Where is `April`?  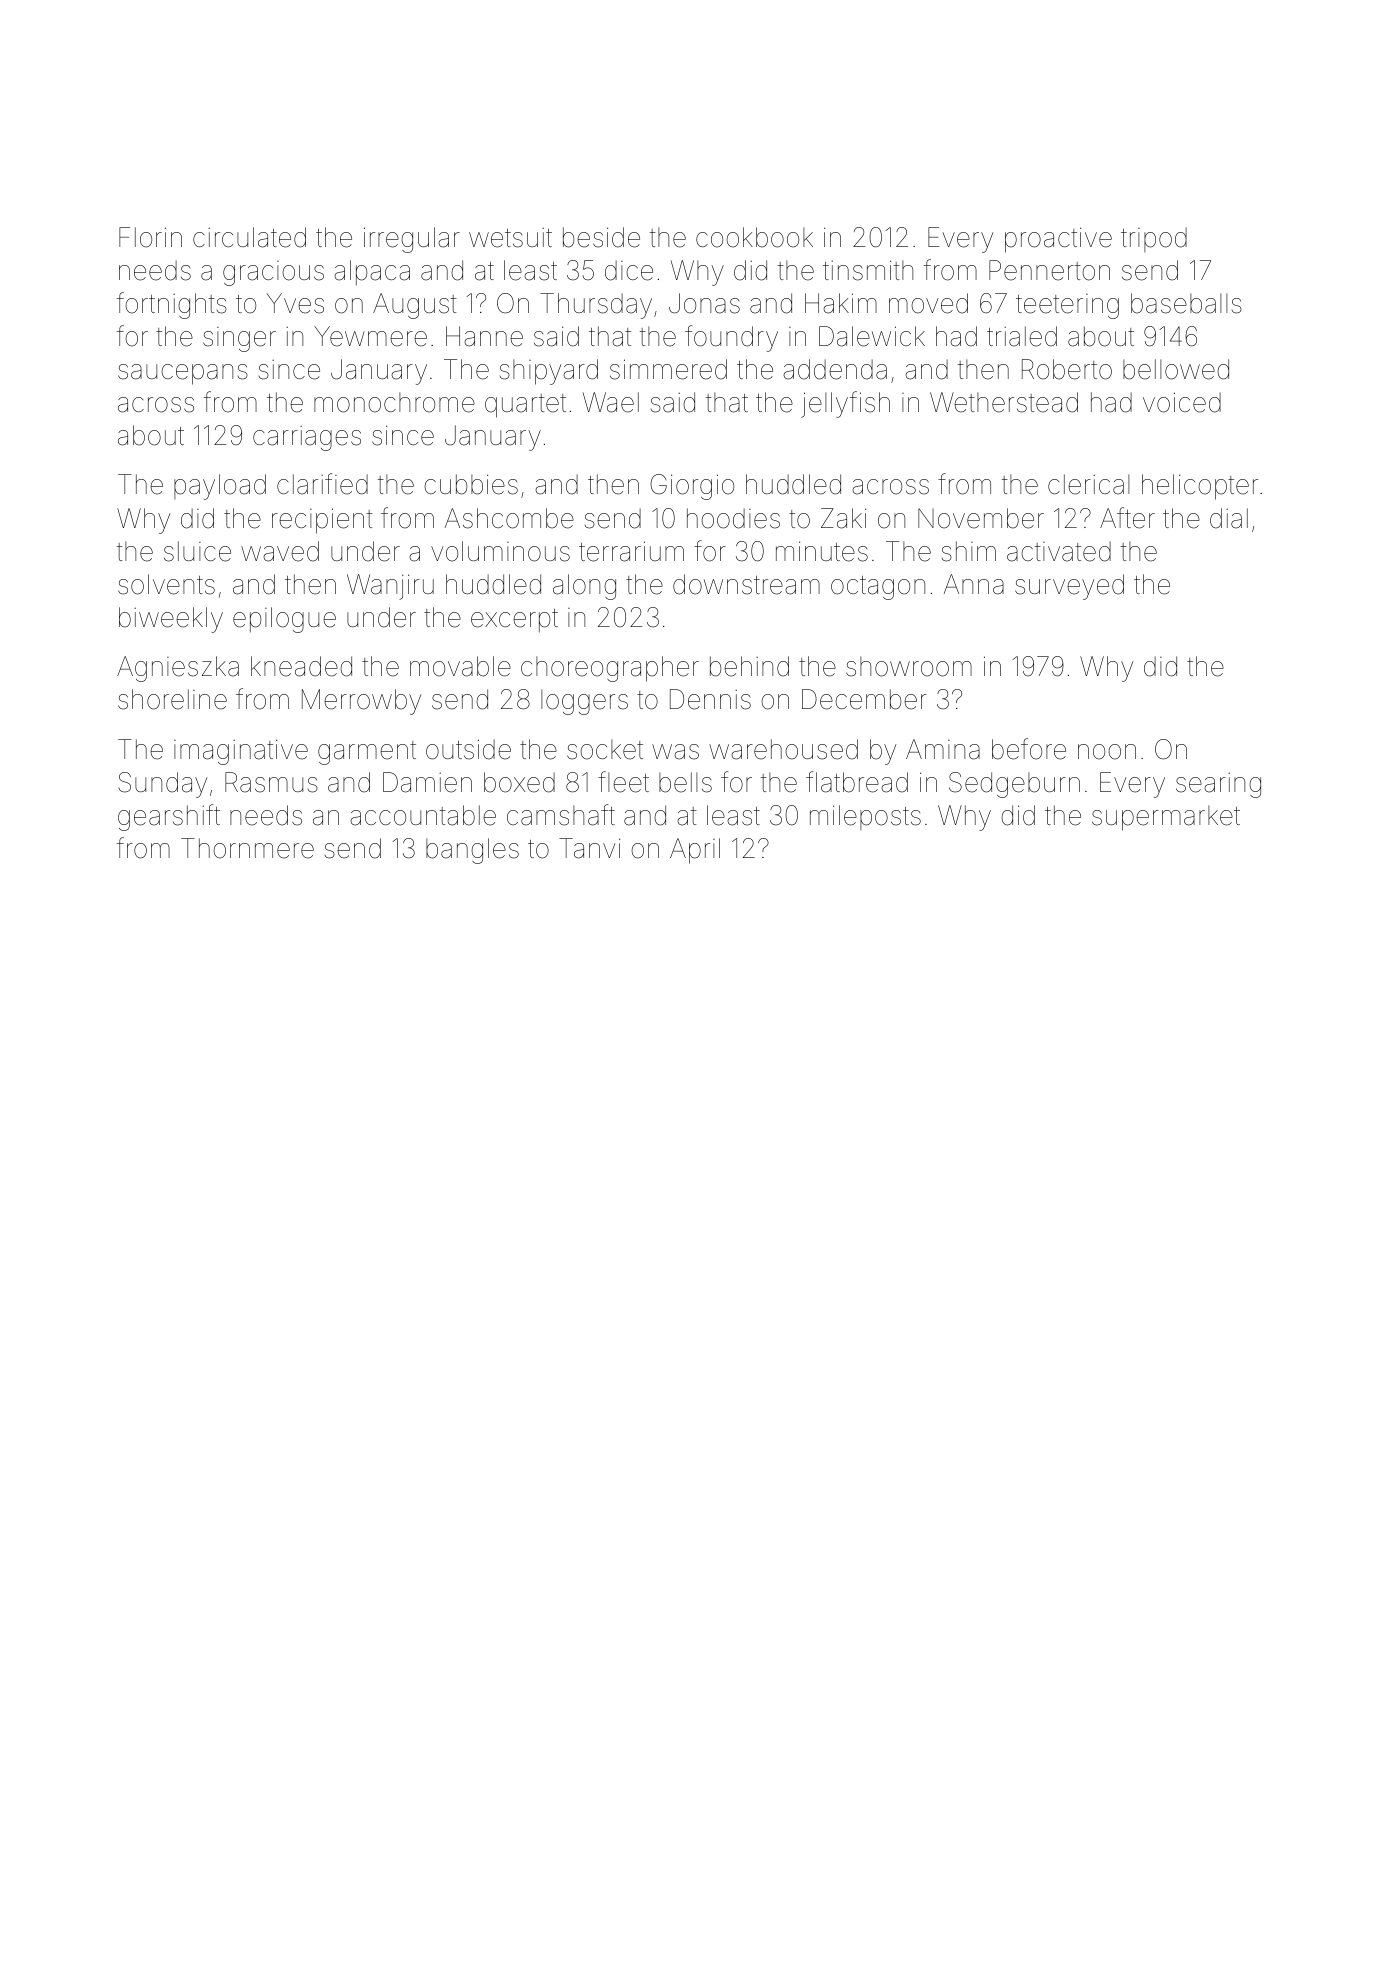
April is located at coordinates (695, 851).
